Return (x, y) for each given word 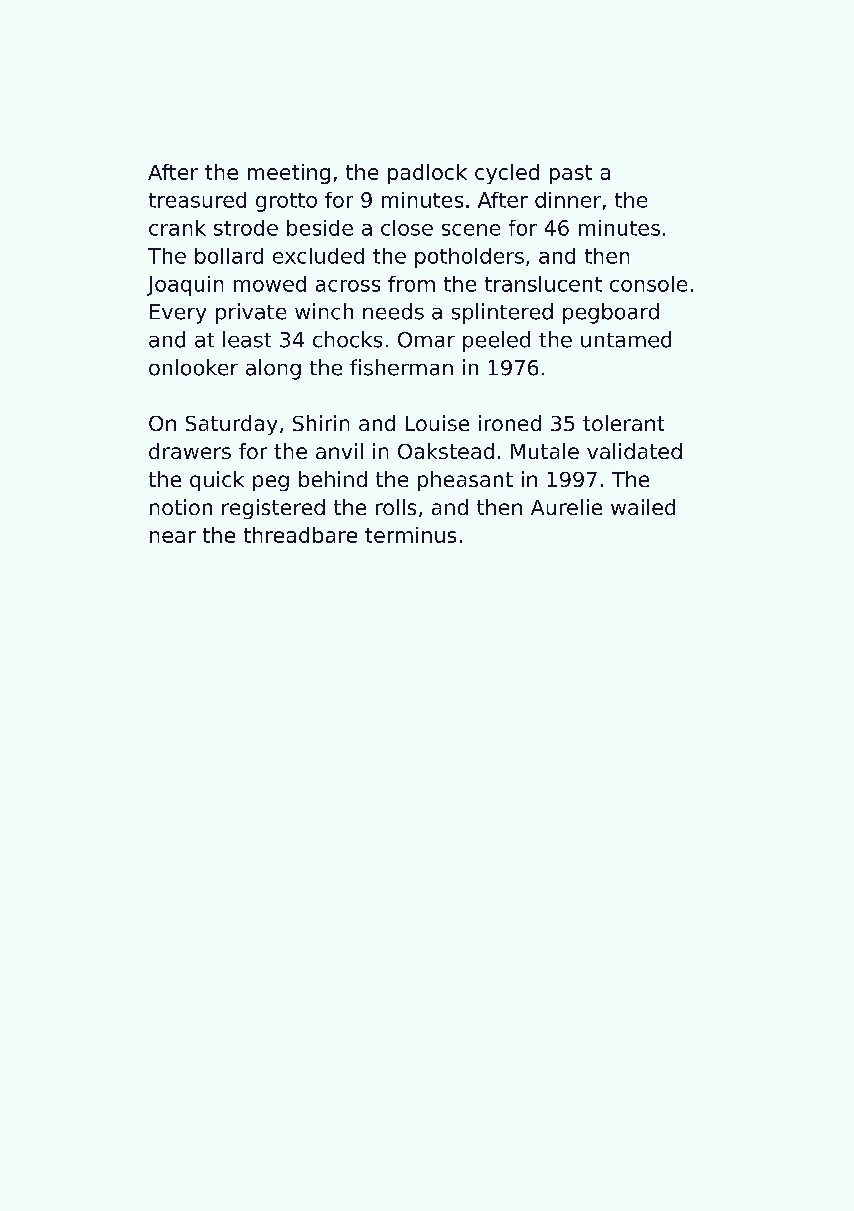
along (273, 369)
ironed (510, 423)
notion (181, 507)
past (571, 174)
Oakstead (446, 451)
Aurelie (566, 507)
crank (177, 228)
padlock (427, 174)
